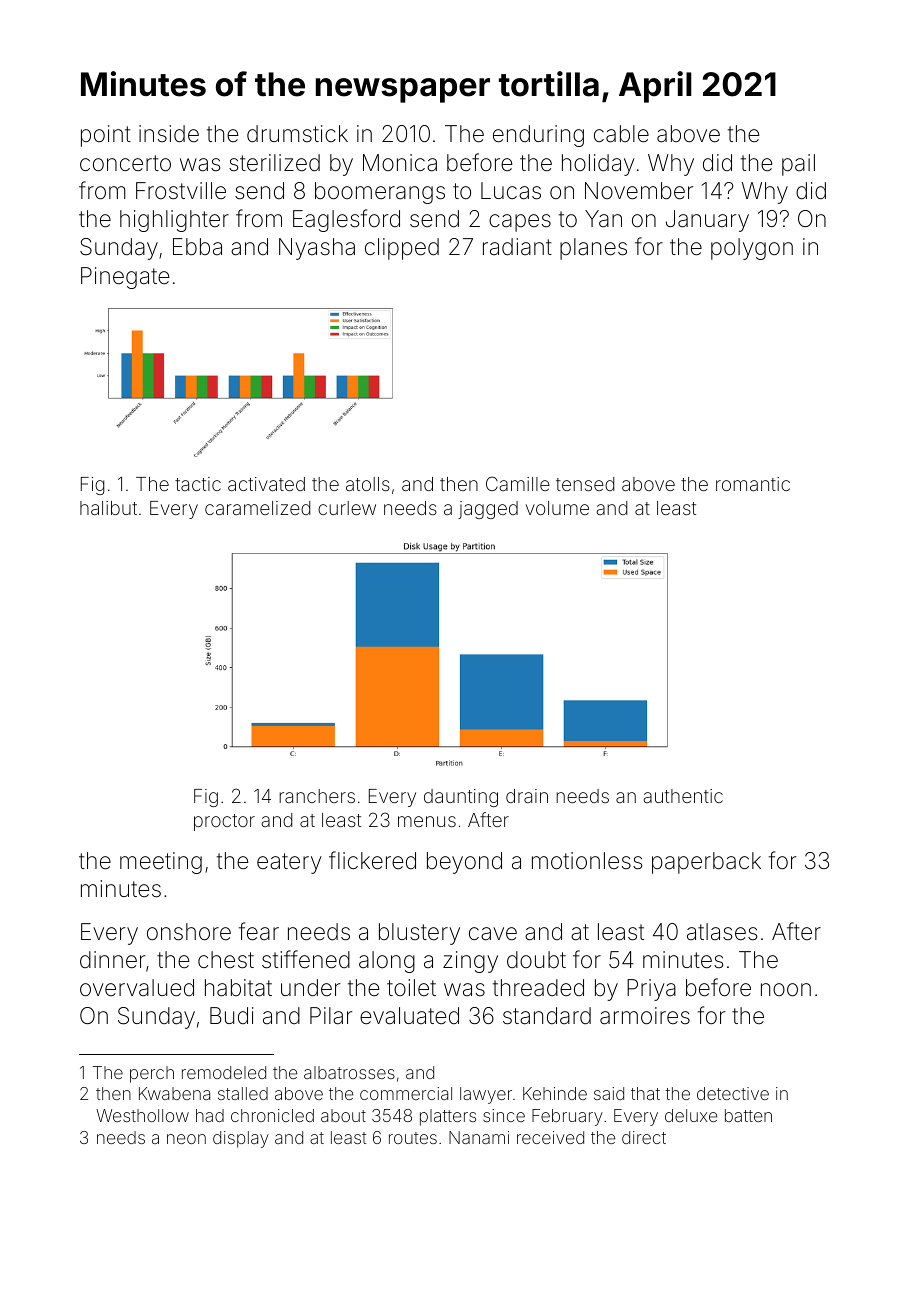  Describe the element at coordinates (258, 508) in the image. I see `caramelized` at that location.
